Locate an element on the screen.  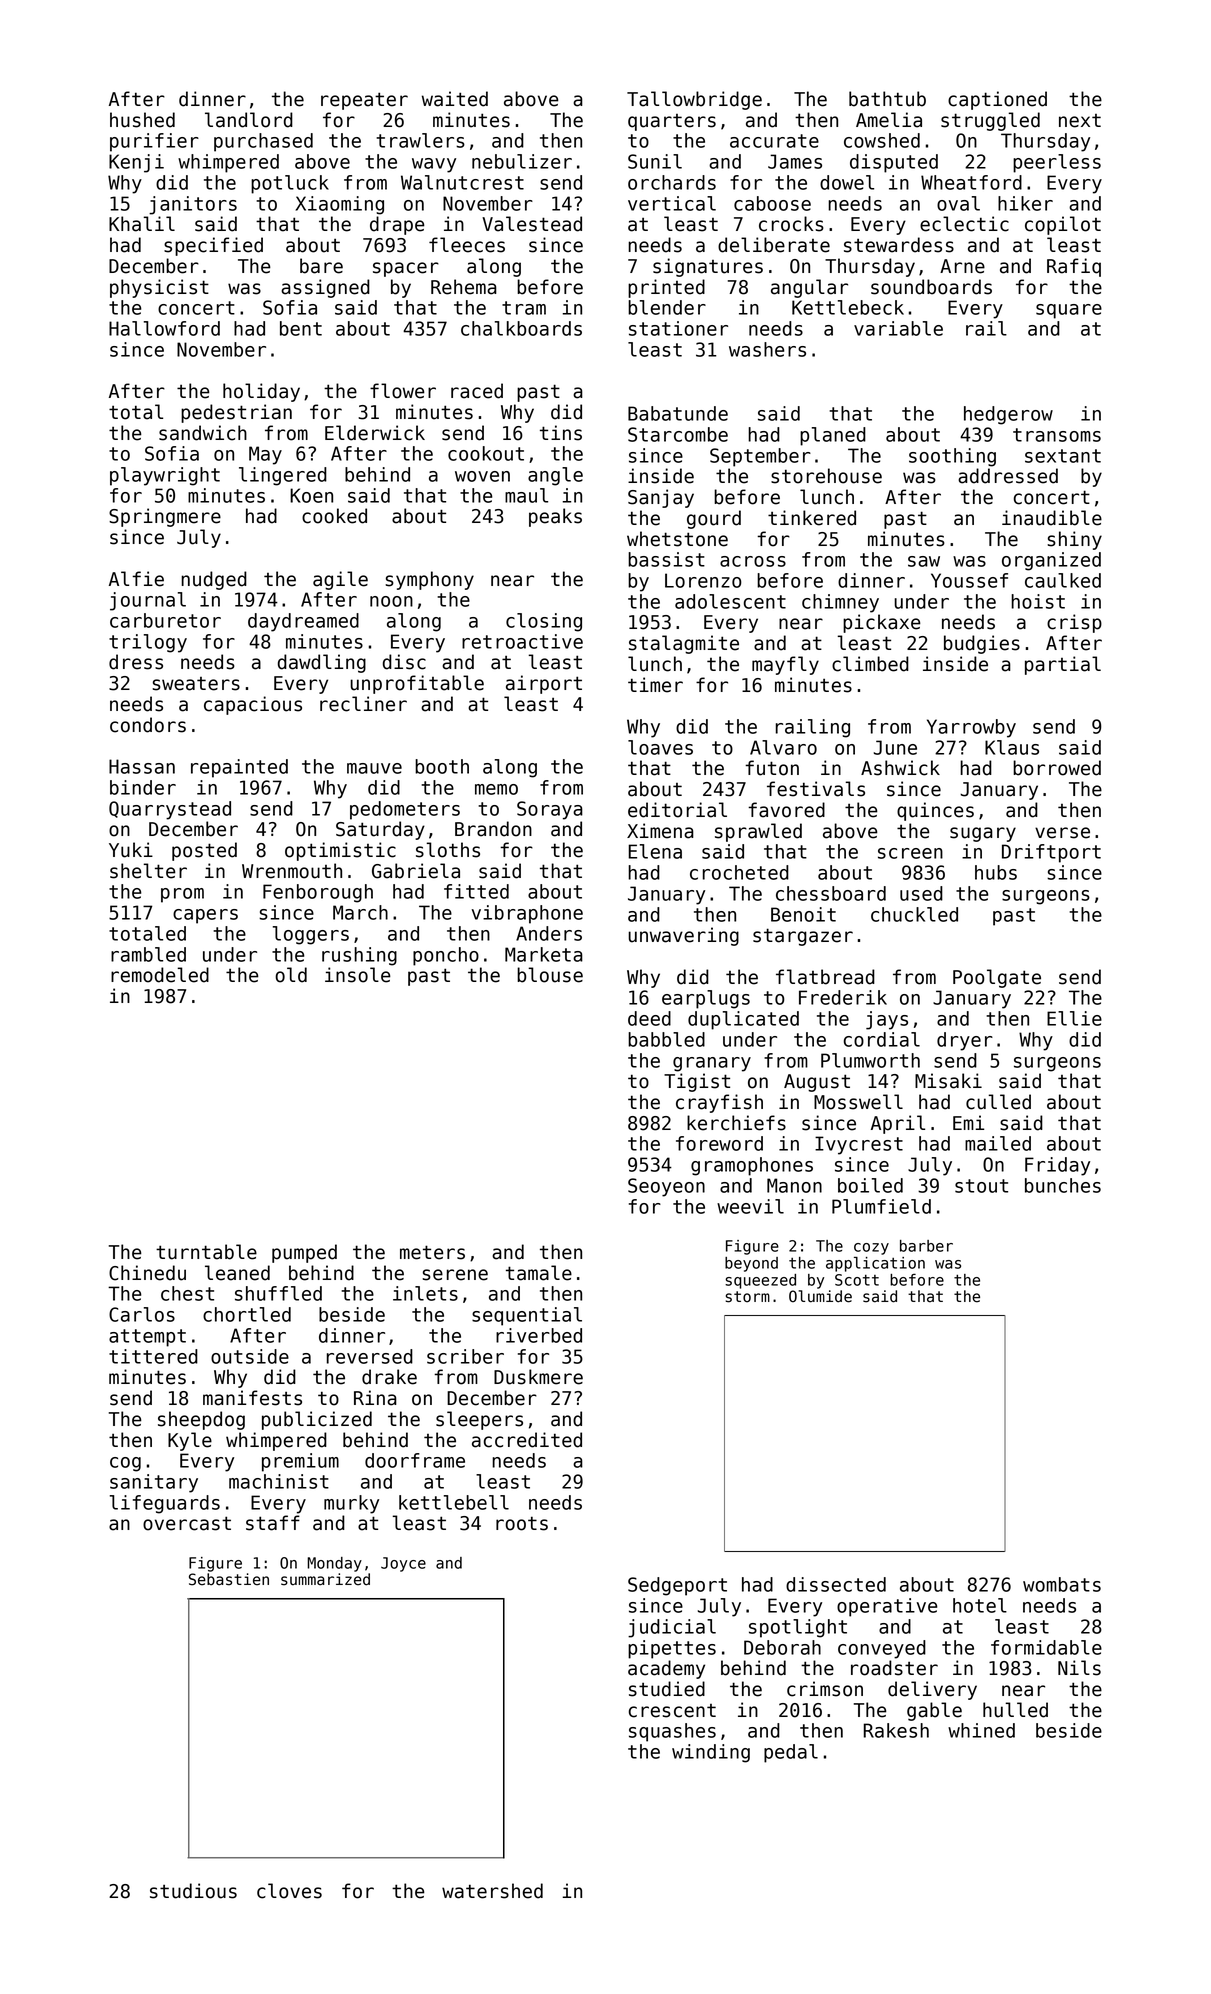
printed is located at coordinates (666, 288).
